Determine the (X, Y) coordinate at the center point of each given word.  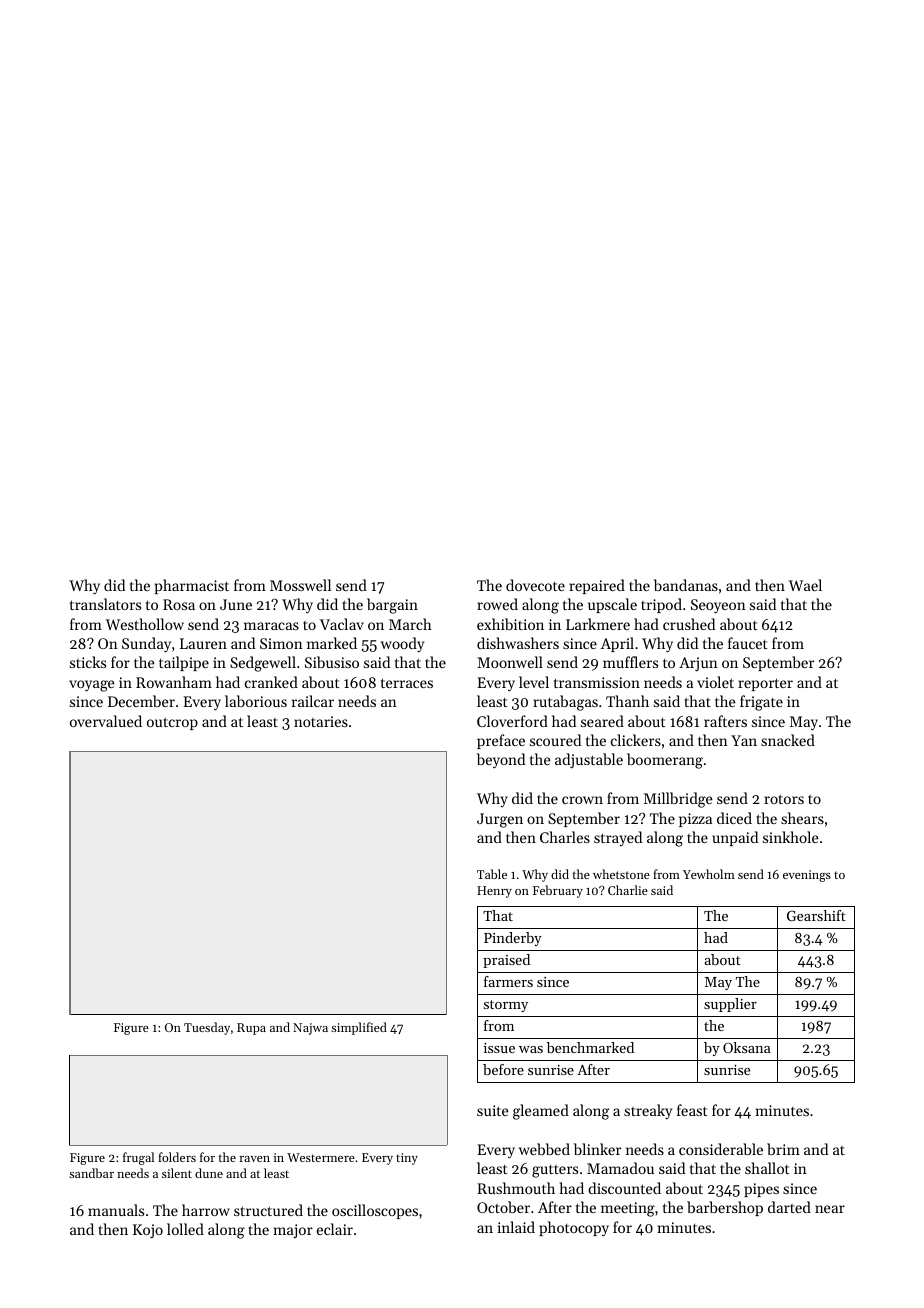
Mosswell (300, 585)
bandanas (686, 585)
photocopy (574, 1229)
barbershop (725, 1208)
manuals (116, 1210)
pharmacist (192, 586)
